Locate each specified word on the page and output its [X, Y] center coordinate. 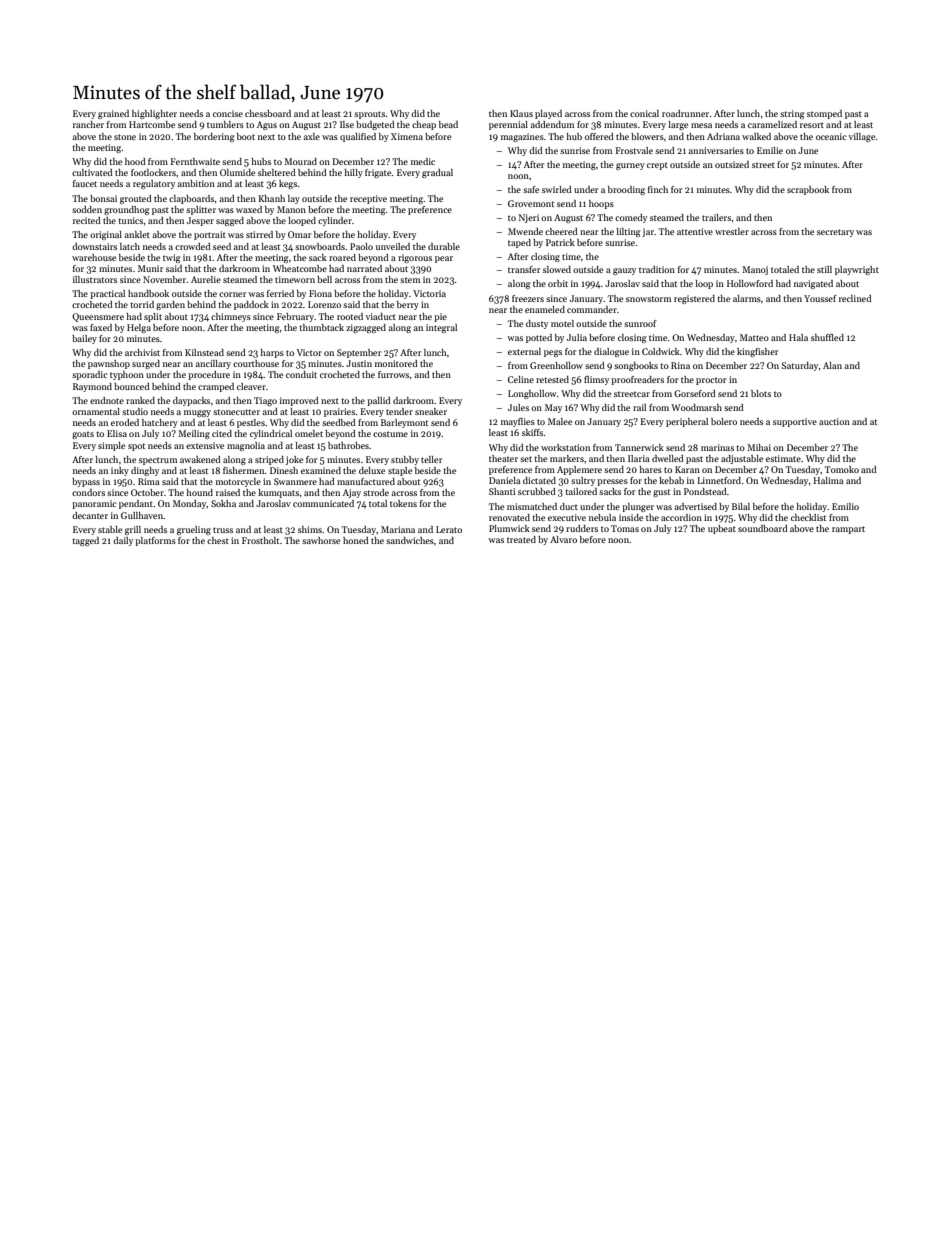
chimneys [231, 317]
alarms [747, 298]
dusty [537, 324]
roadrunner [685, 113]
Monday [190, 504]
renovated [509, 517]
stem [410, 280]
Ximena [407, 136]
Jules [518, 407]
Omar [299, 234]
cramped [216, 387]
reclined [855, 298]
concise [228, 113]
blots [761, 393]
